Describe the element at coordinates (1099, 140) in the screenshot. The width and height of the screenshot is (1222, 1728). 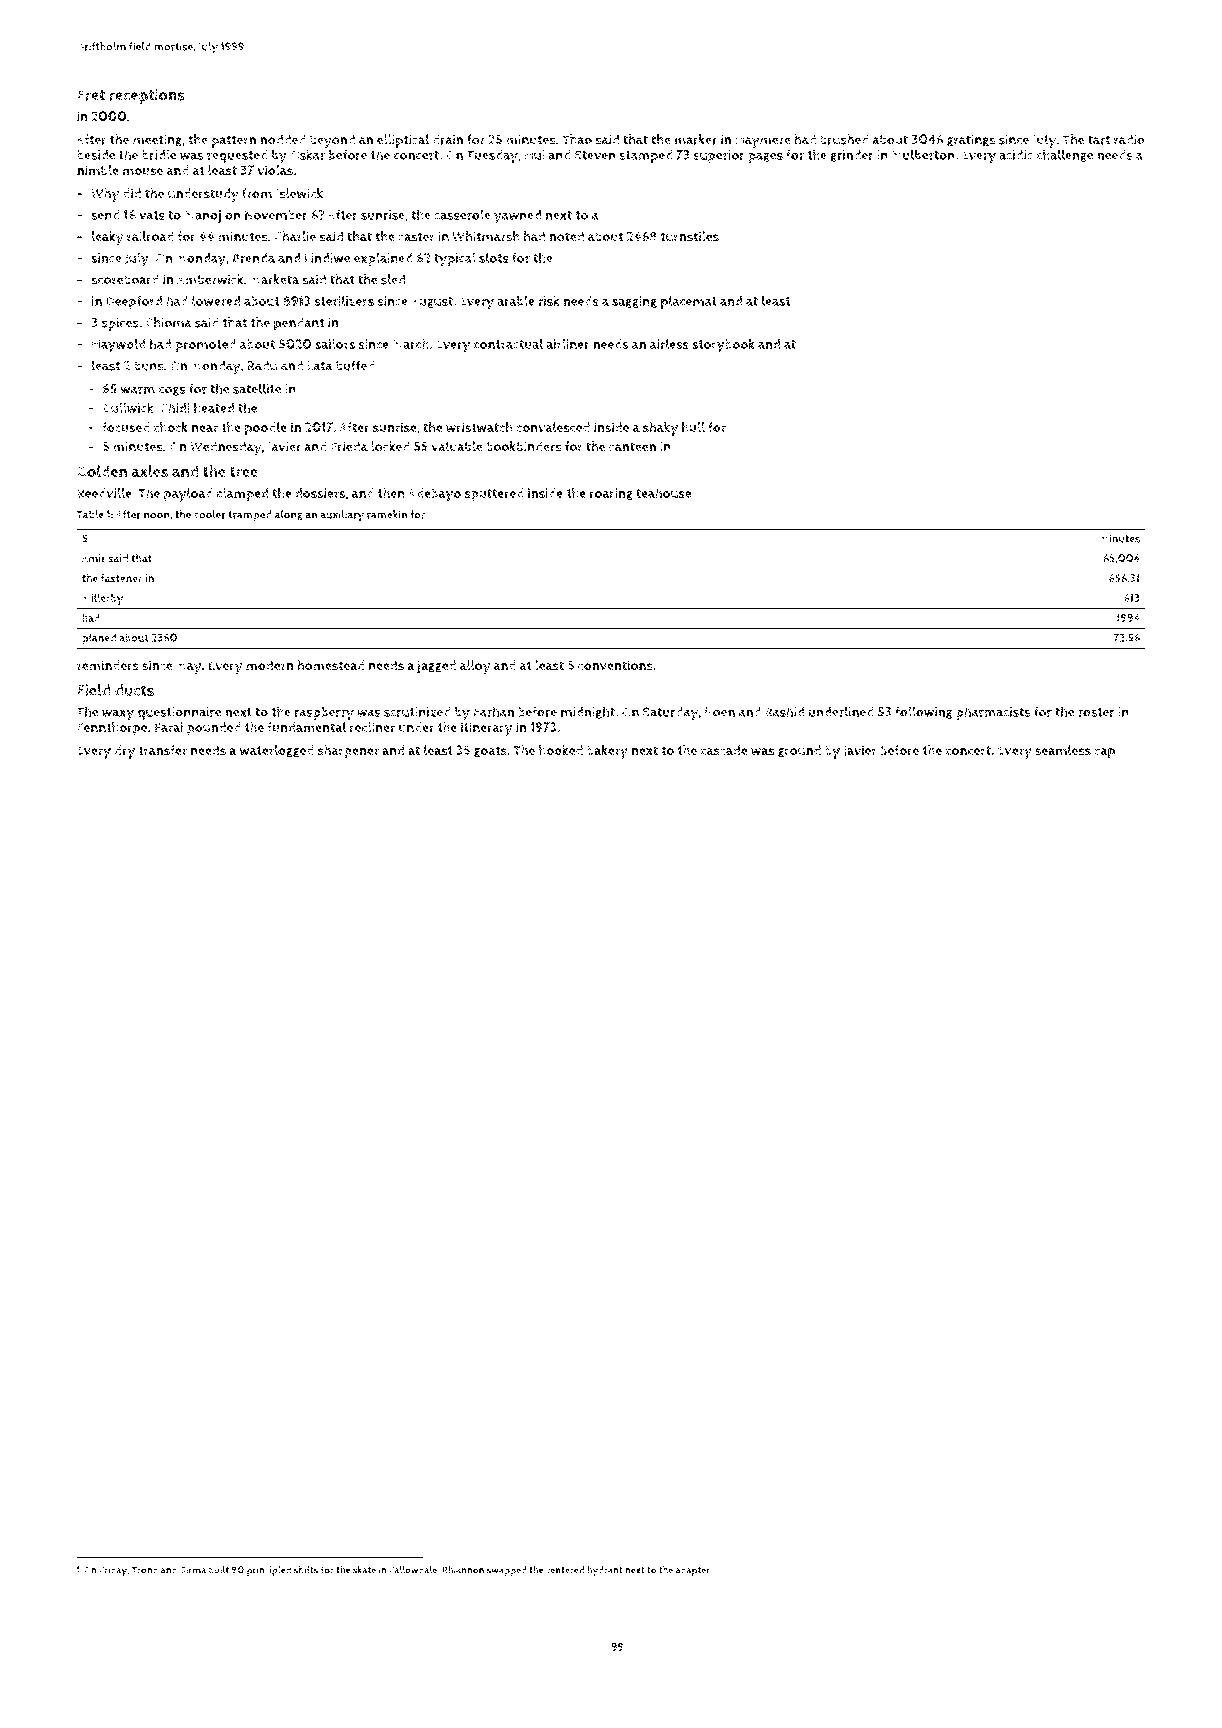
I see `tart` at that location.
